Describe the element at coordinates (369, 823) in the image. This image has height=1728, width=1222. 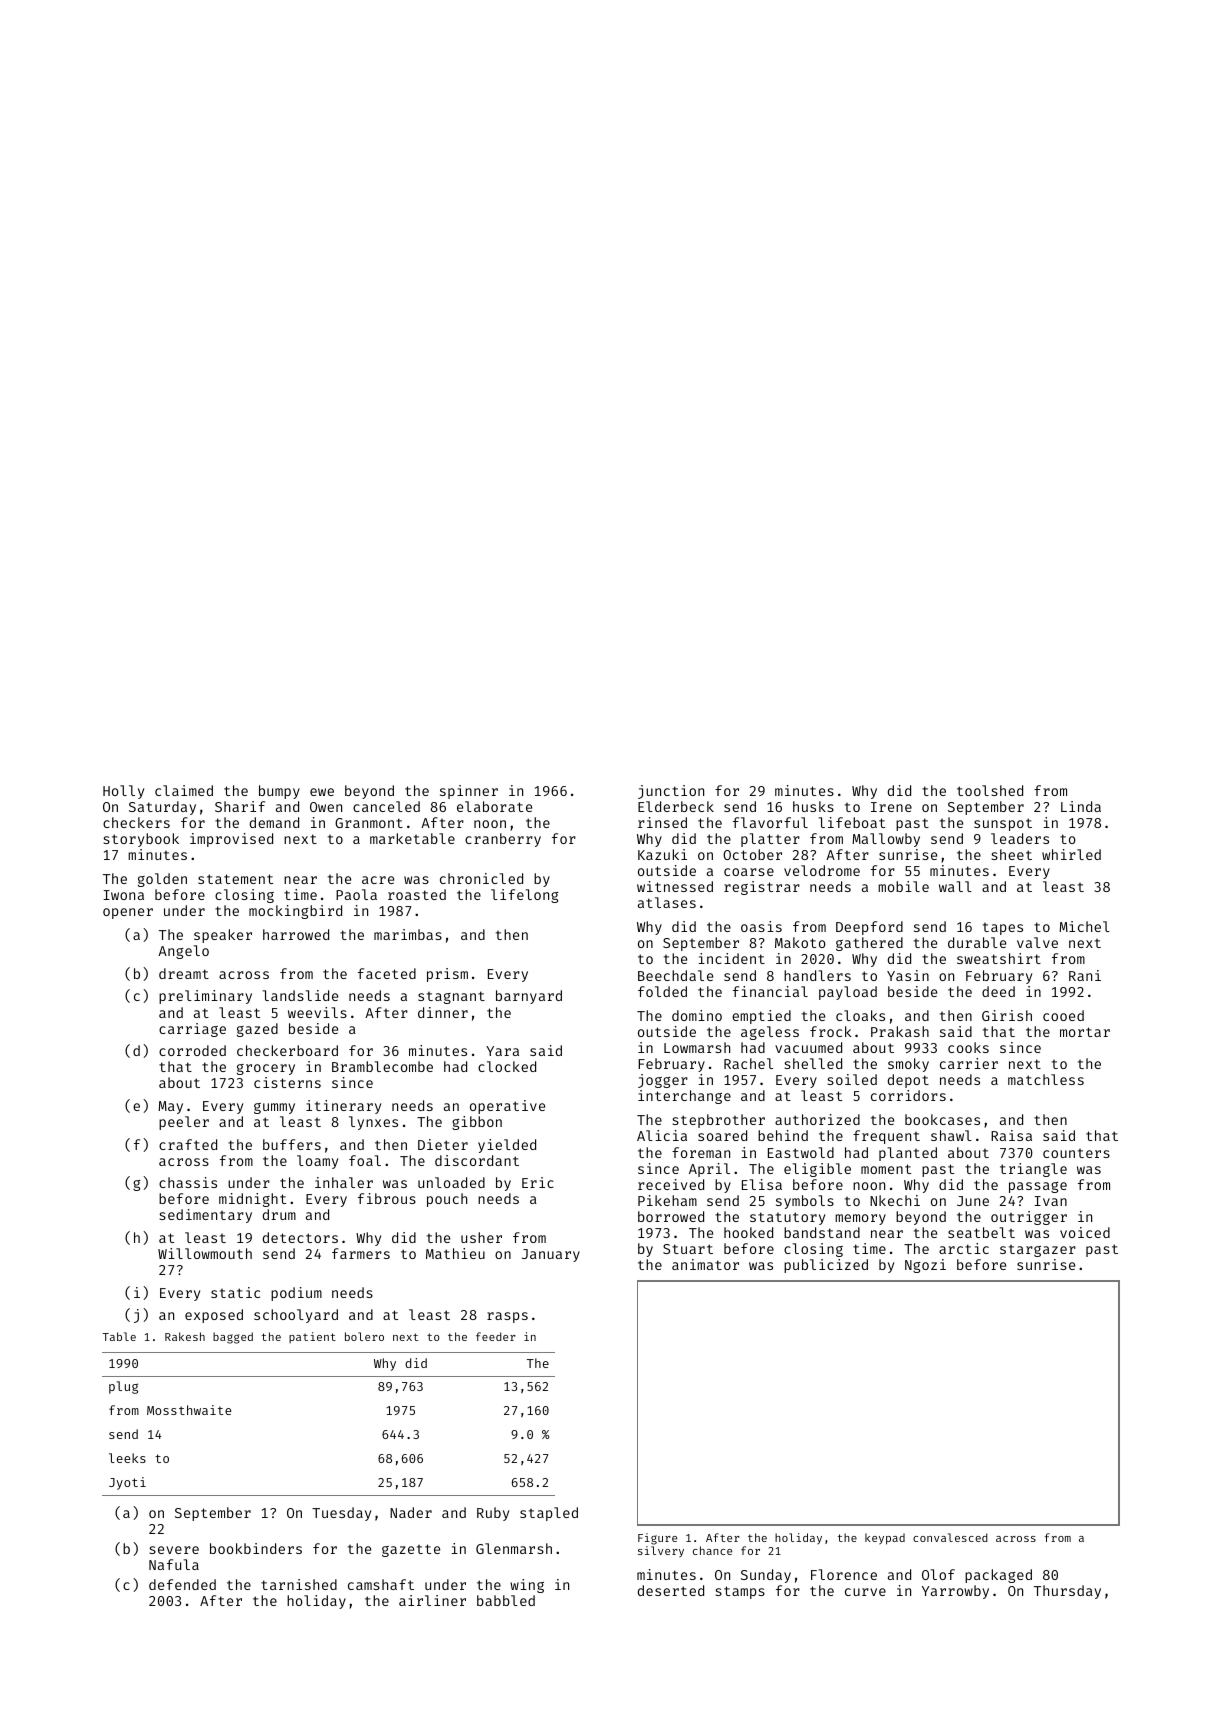
I see `Granmont` at that location.
